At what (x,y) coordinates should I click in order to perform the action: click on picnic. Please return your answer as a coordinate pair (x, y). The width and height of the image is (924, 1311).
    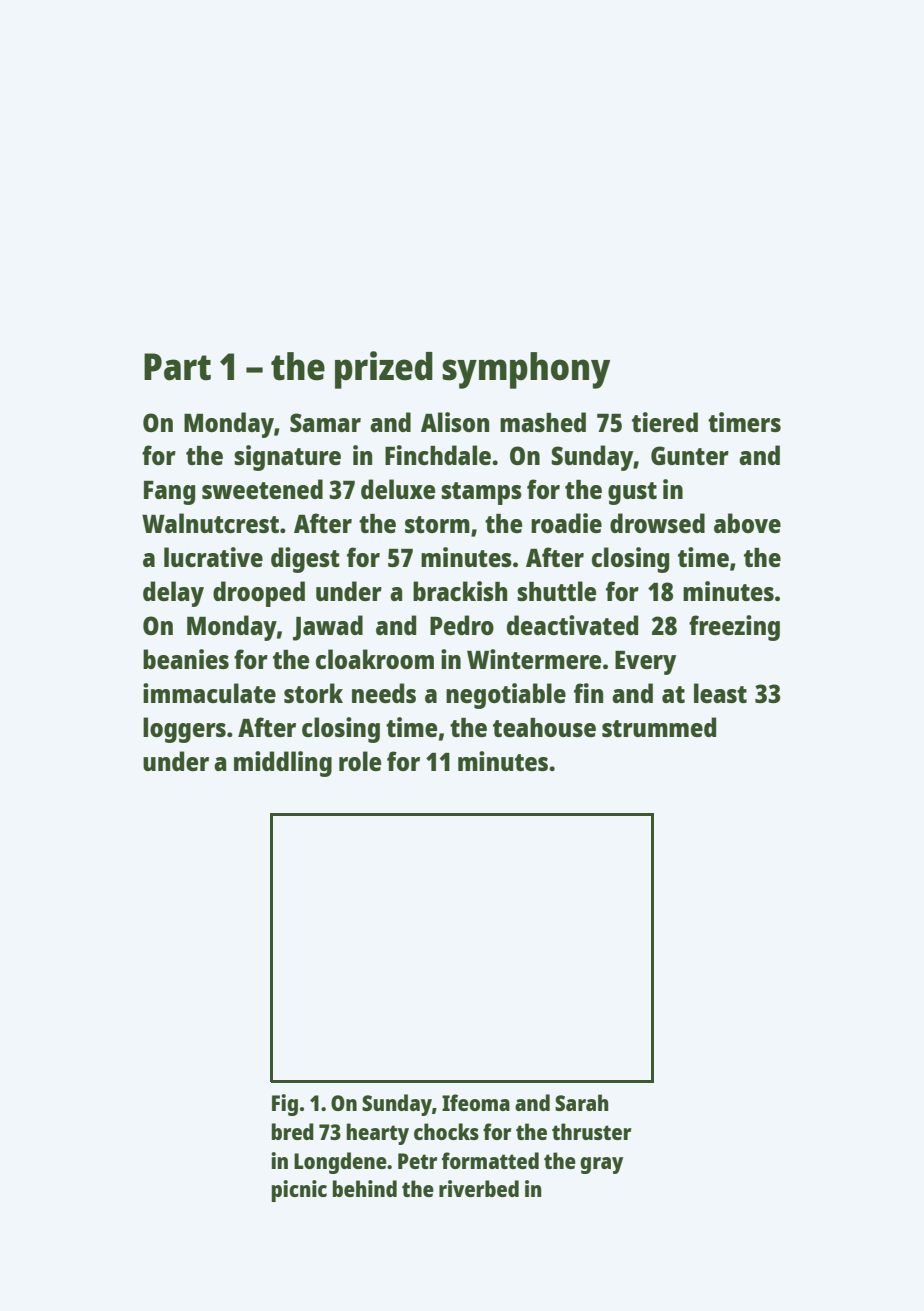
    Looking at the image, I should click on (299, 1191).
